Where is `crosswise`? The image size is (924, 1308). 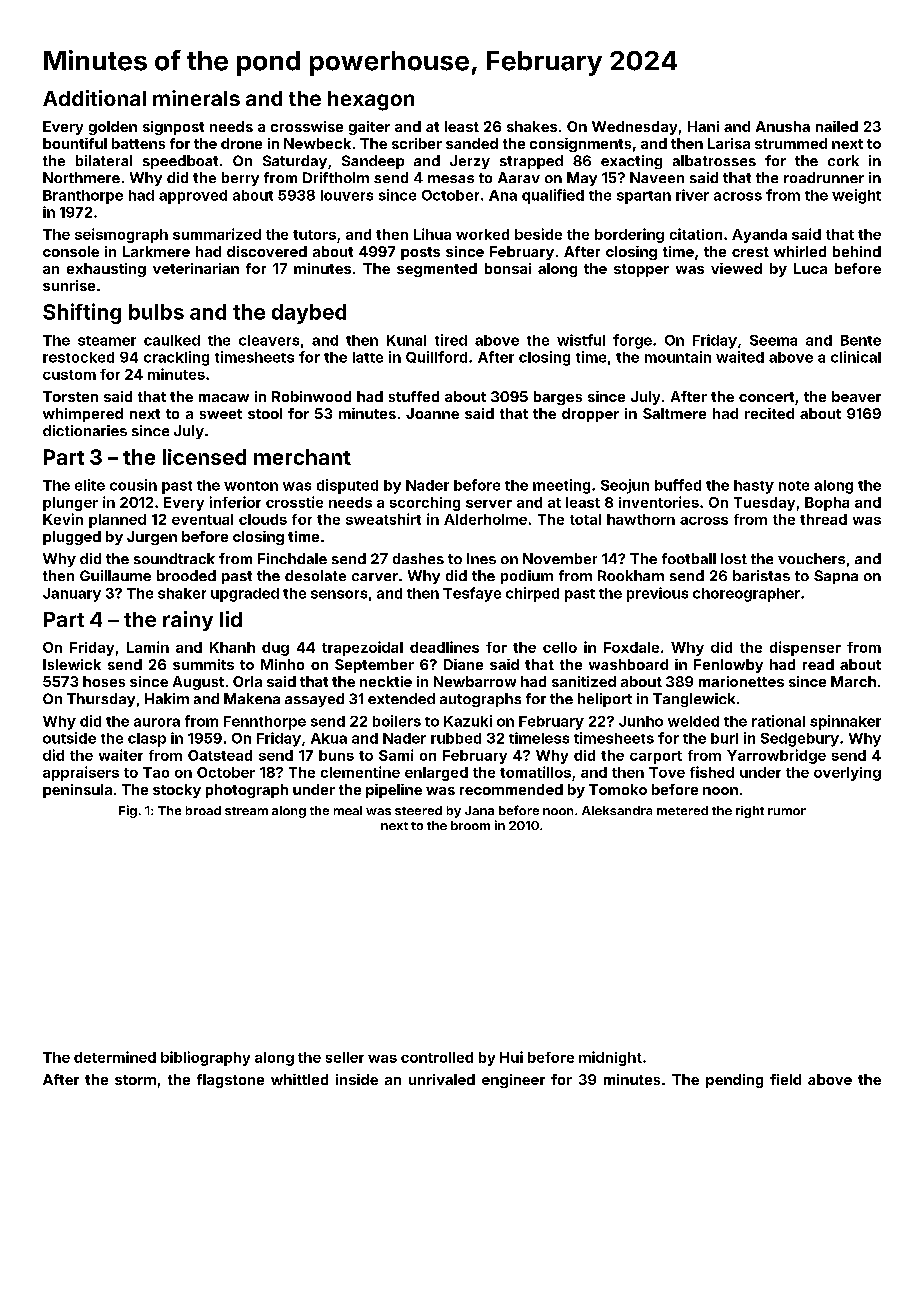 crosswise is located at coordinates (307, 126).
